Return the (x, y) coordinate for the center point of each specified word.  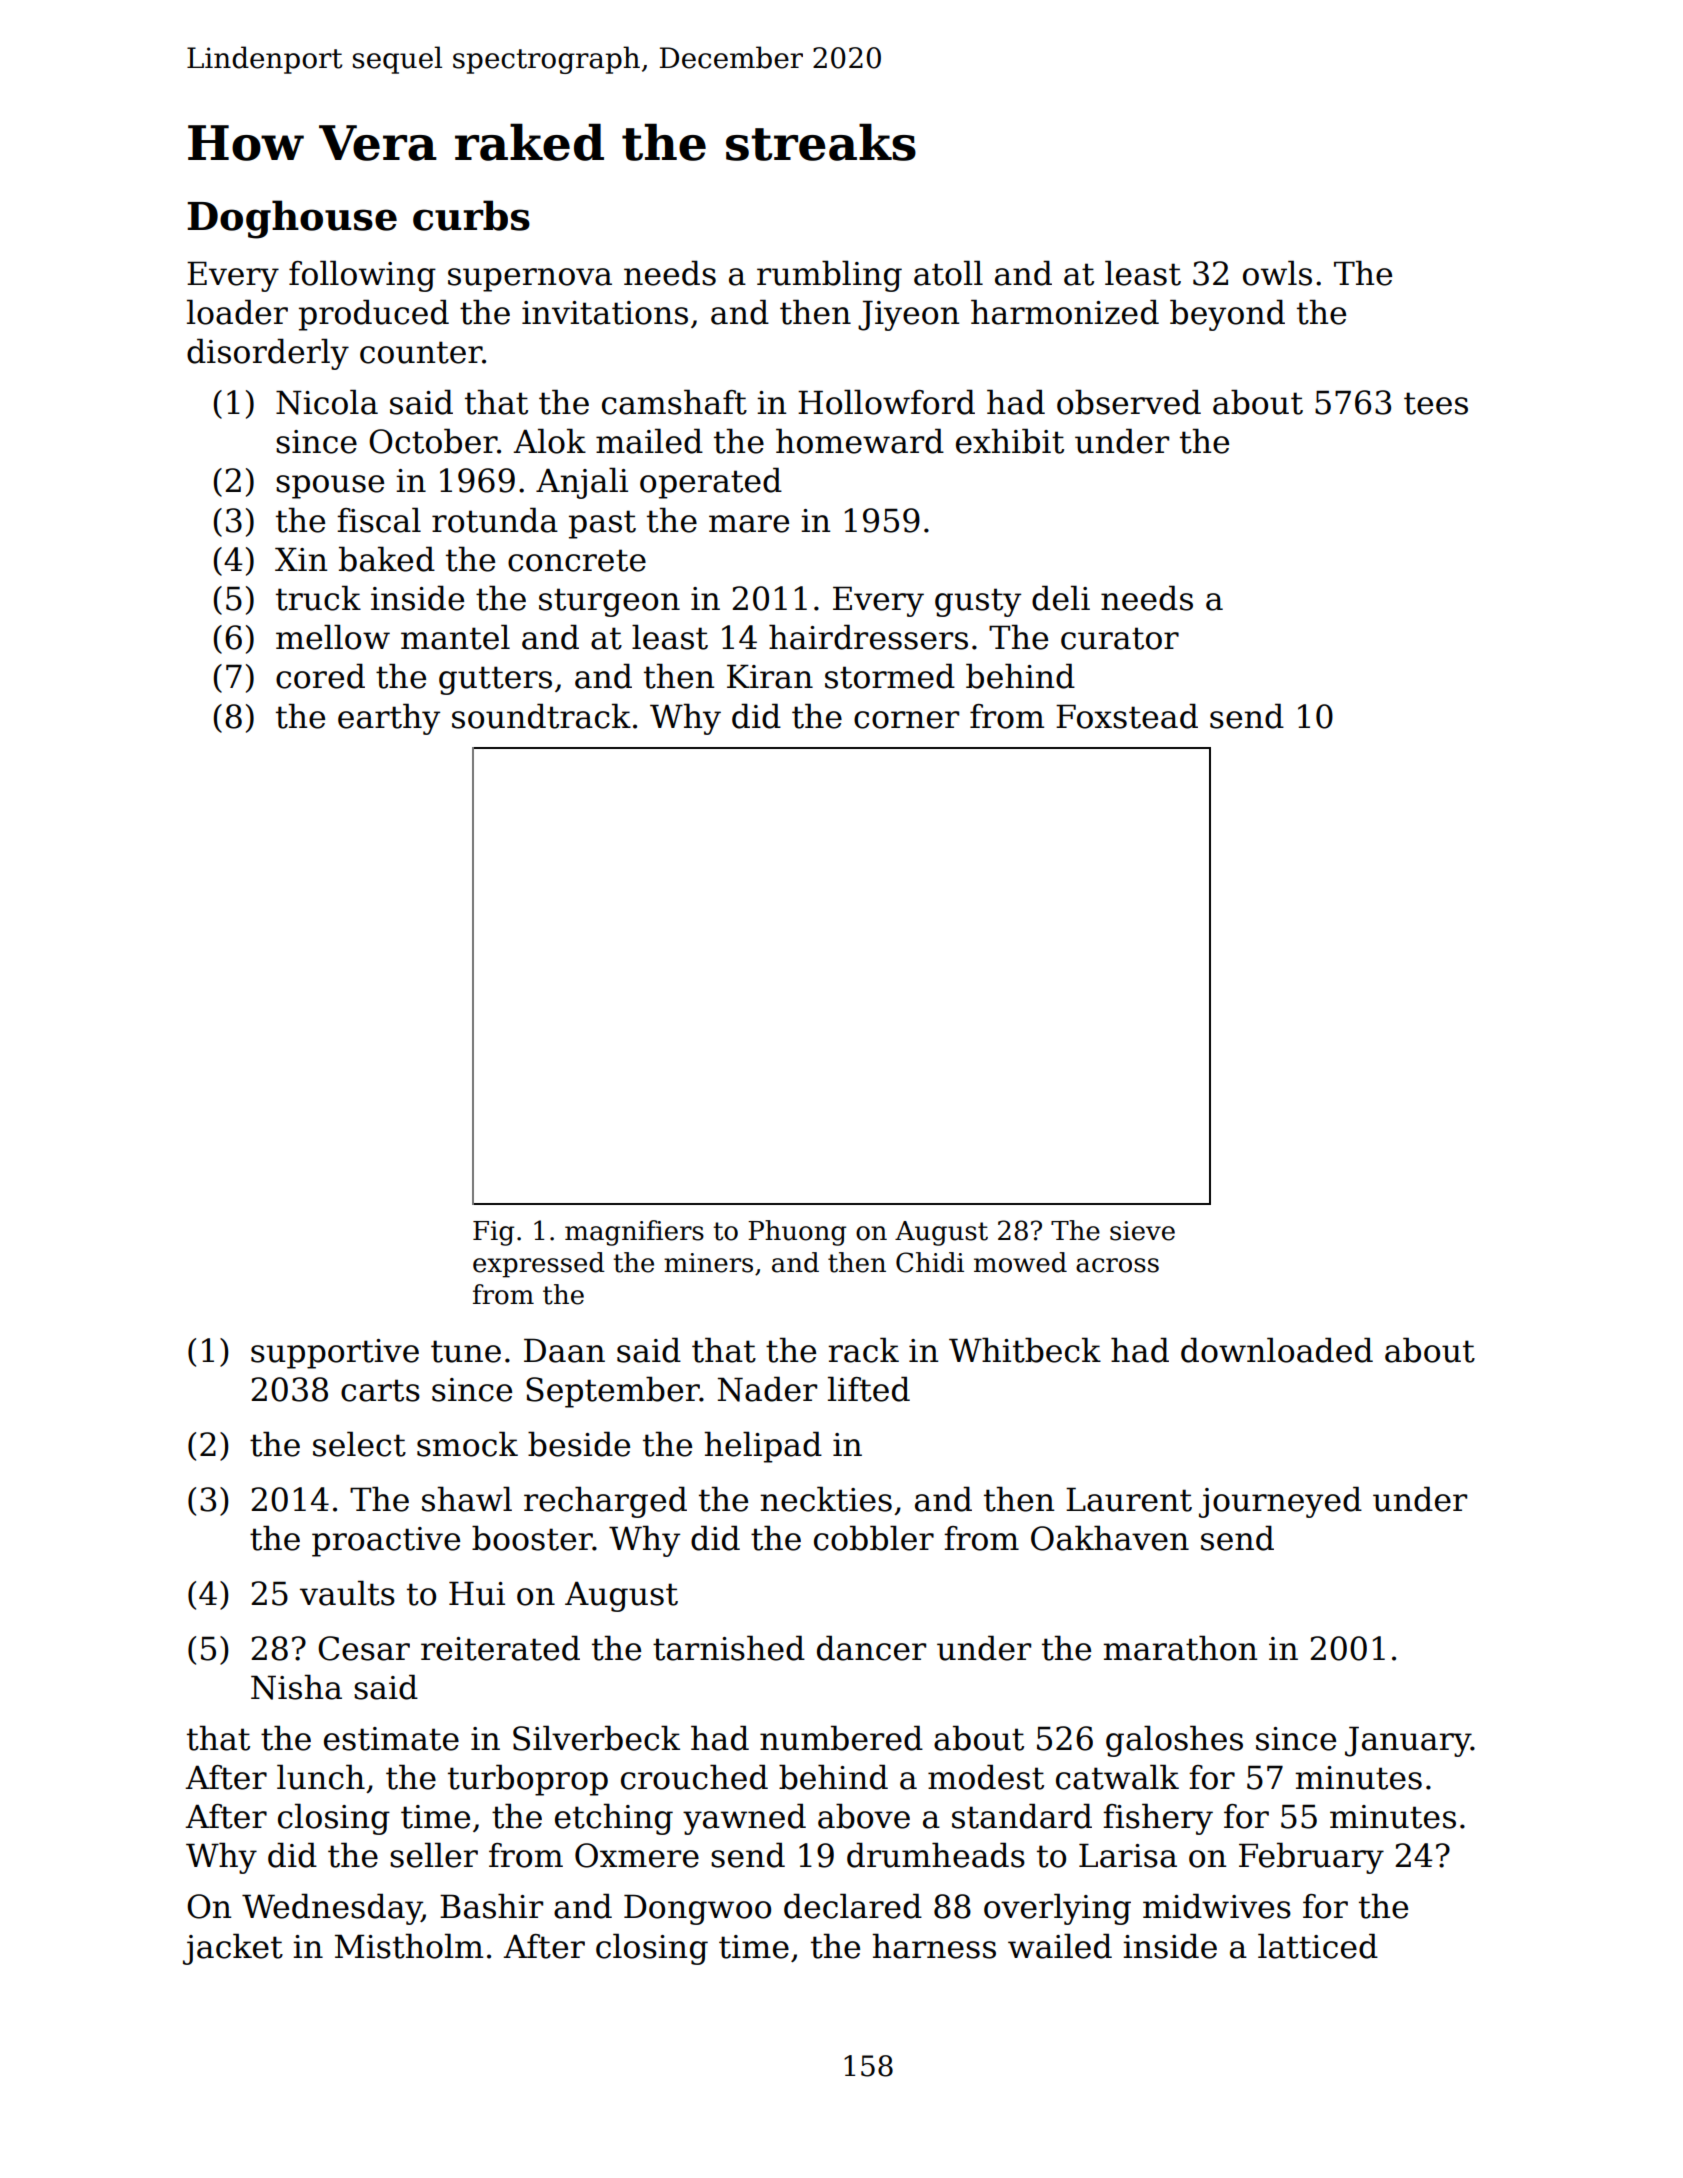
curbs (471, 215)
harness (934, 1946)
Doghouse (292, 219)
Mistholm (409, 1946)
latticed (1318, 1946)
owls (1277, 273)
